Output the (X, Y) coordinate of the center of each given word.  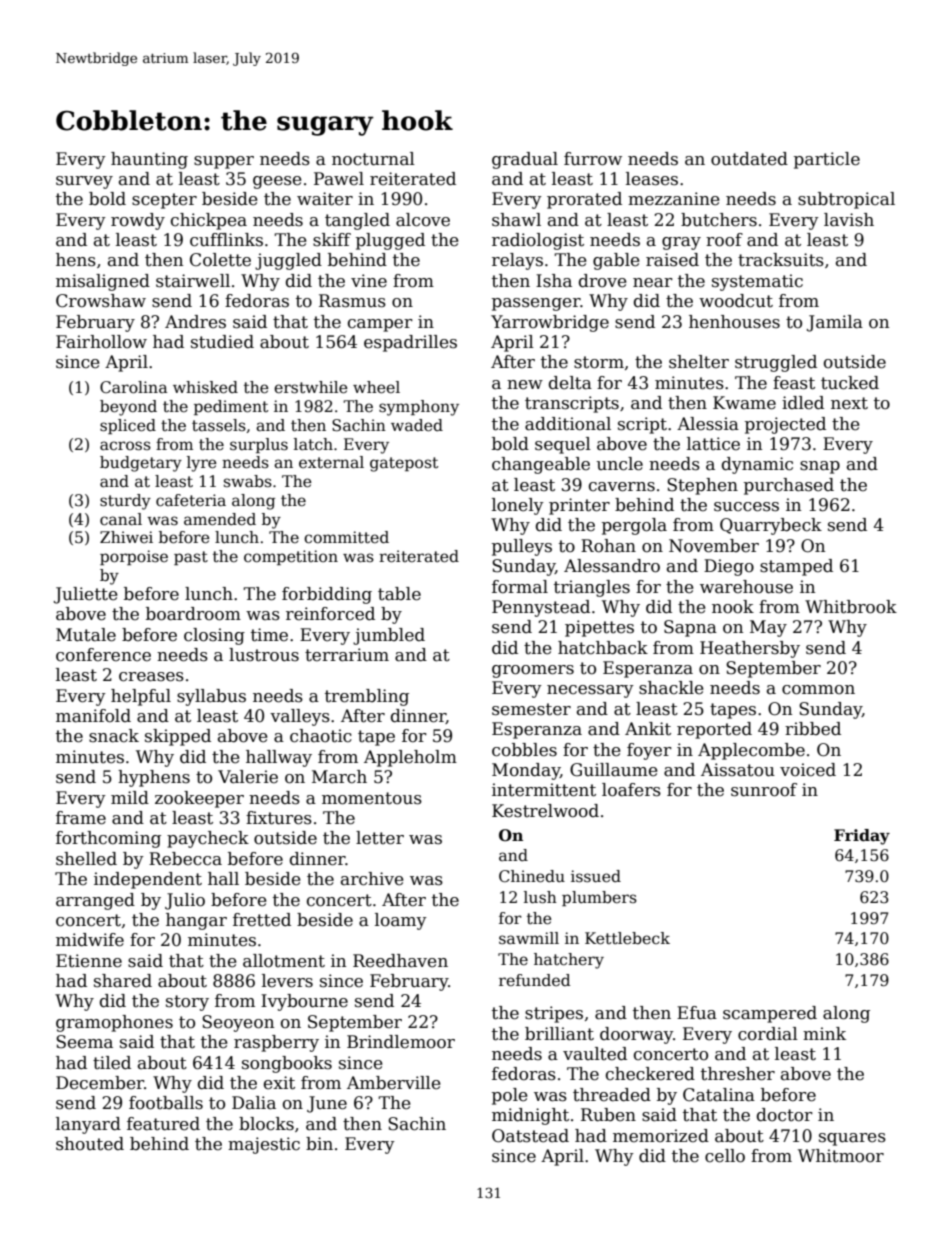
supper (224, 162)
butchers (719, 220)
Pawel (339, 179)
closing (214, 636)
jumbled (389, 636)
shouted (90, 1144)
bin (319, 1144)
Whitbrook (851, 607)
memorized (661, 1136)
